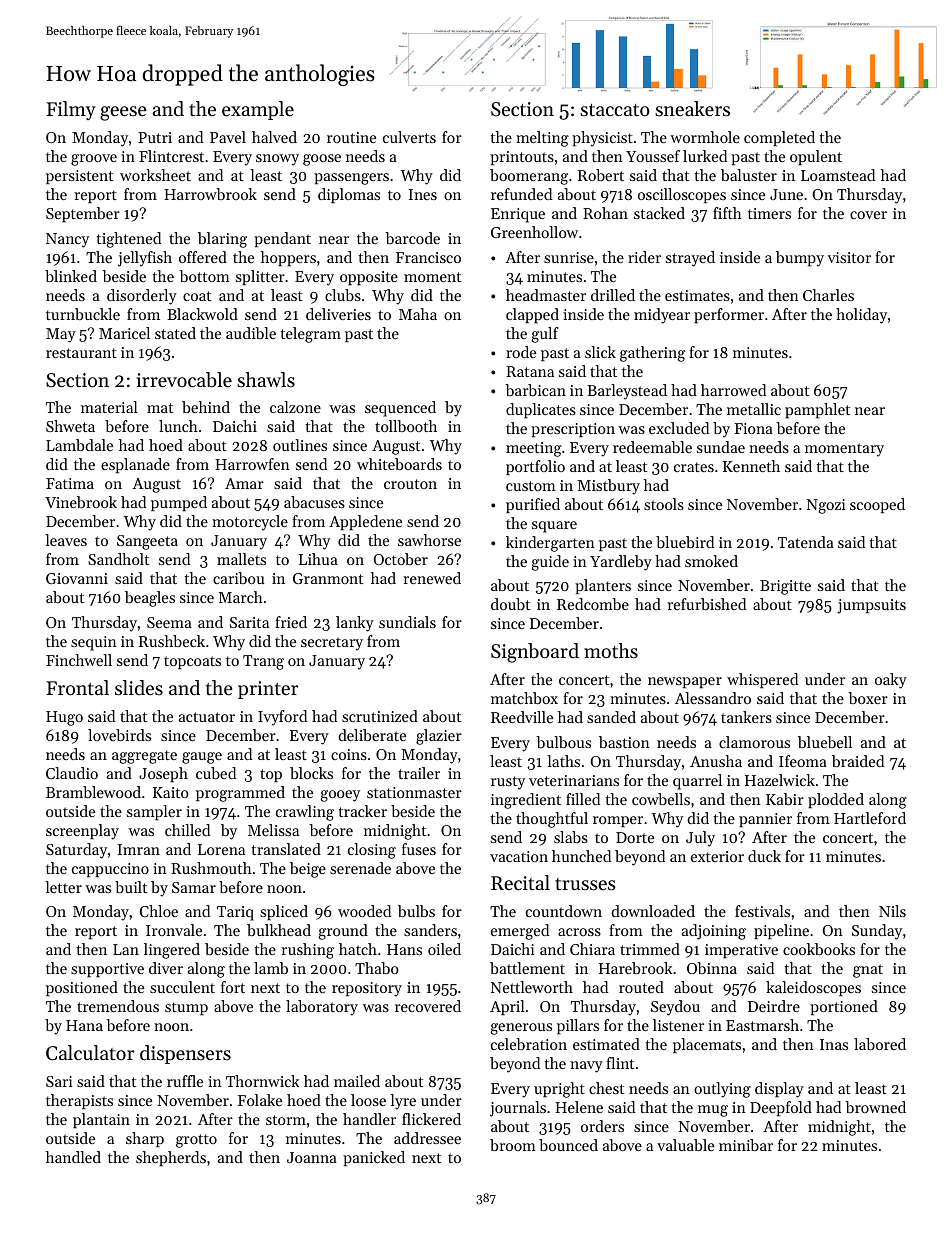  Describe the element at coordinates (870, 818) in the page. I see `Hartleford` at that location.
